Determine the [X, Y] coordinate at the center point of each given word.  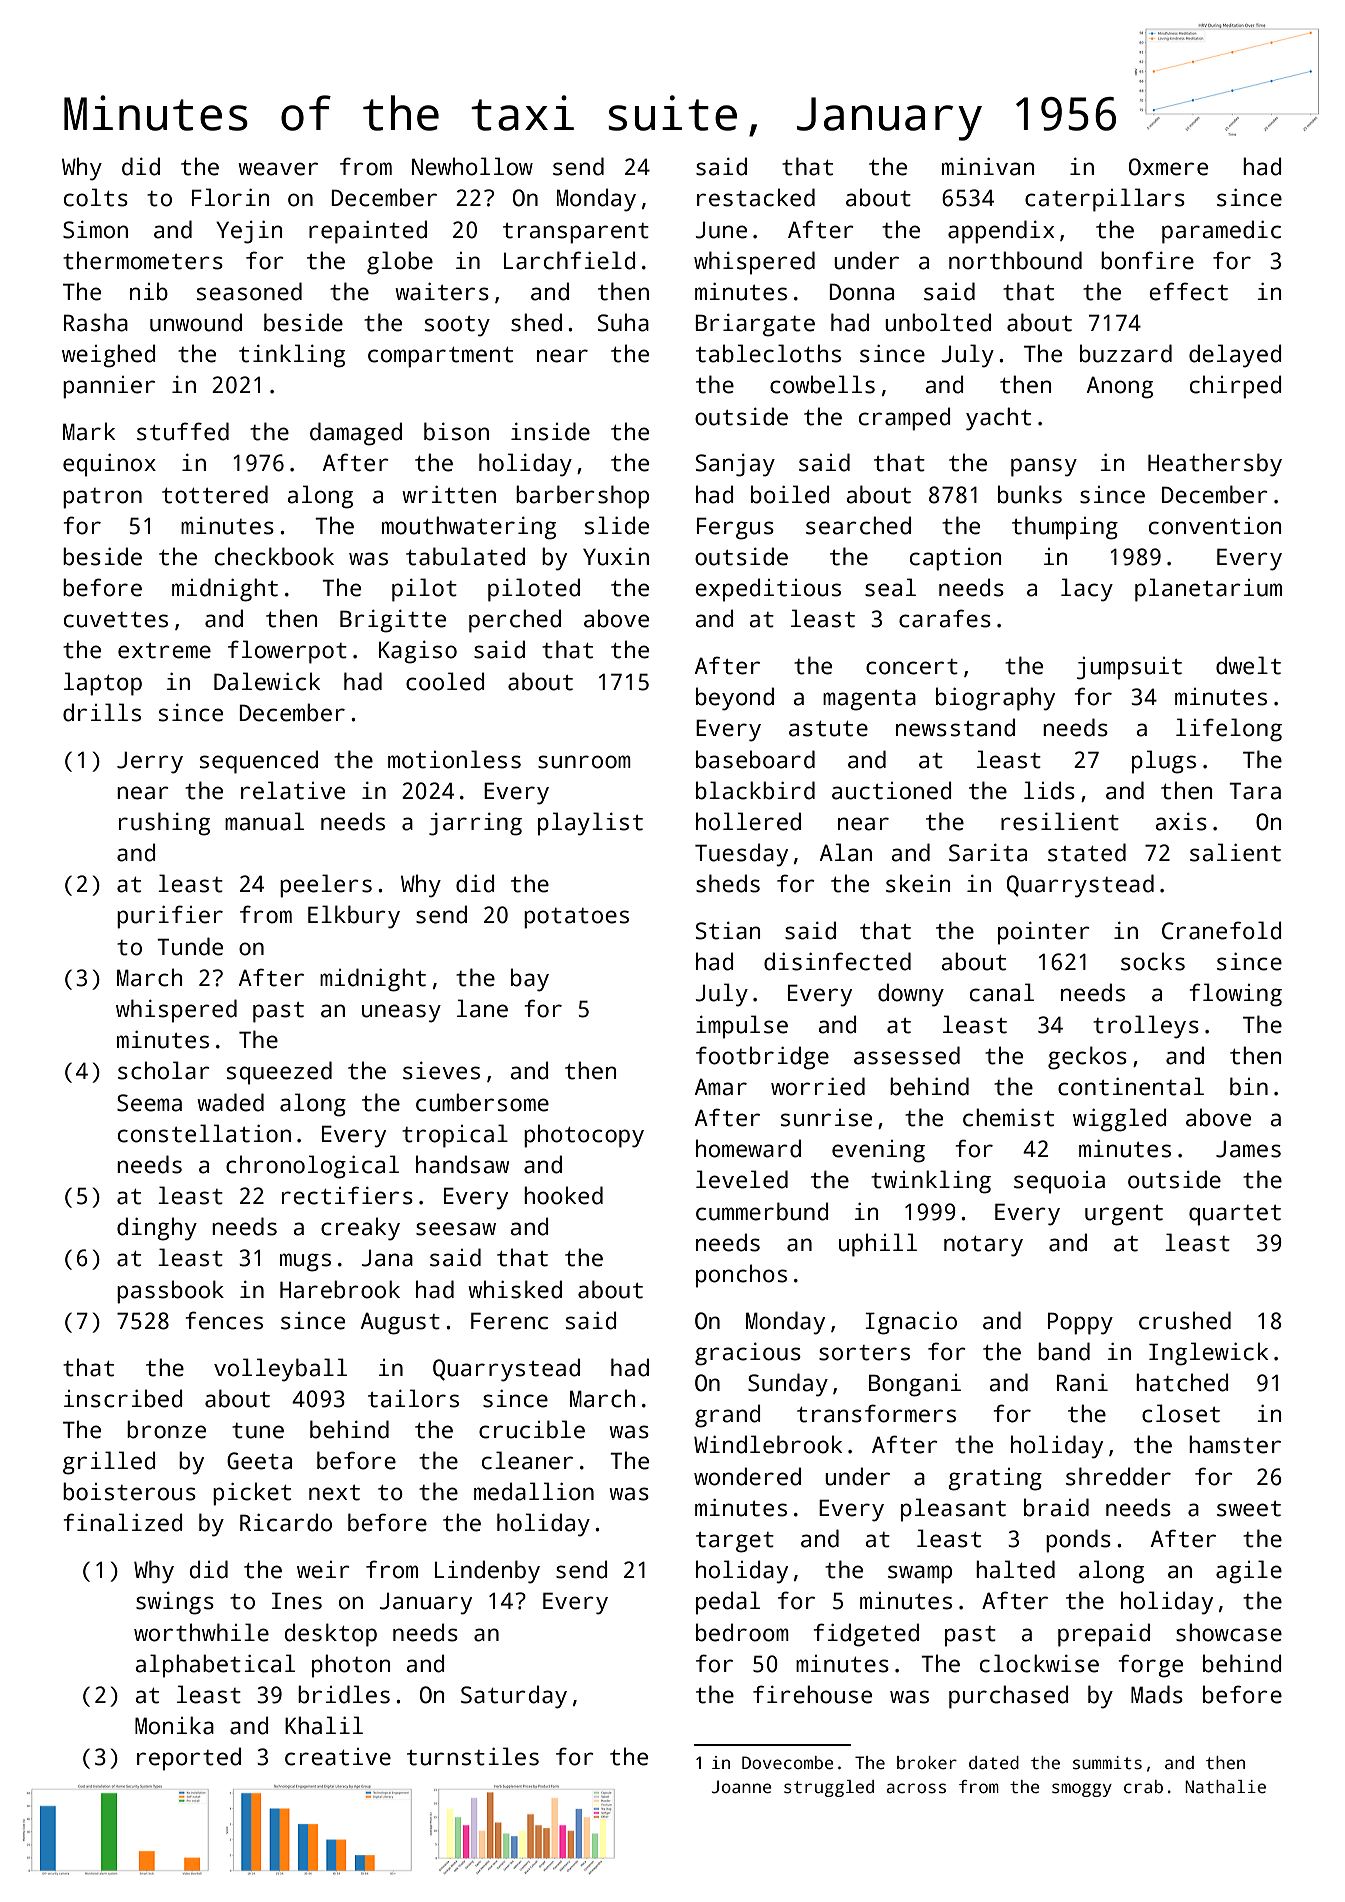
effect [1188, 291]
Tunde [190, 946]
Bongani [915, 1385]
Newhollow [472, 166]
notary [983, 1246]
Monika [174, 1725]
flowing [1235, 995]
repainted [368, 232]
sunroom [584, 762]
